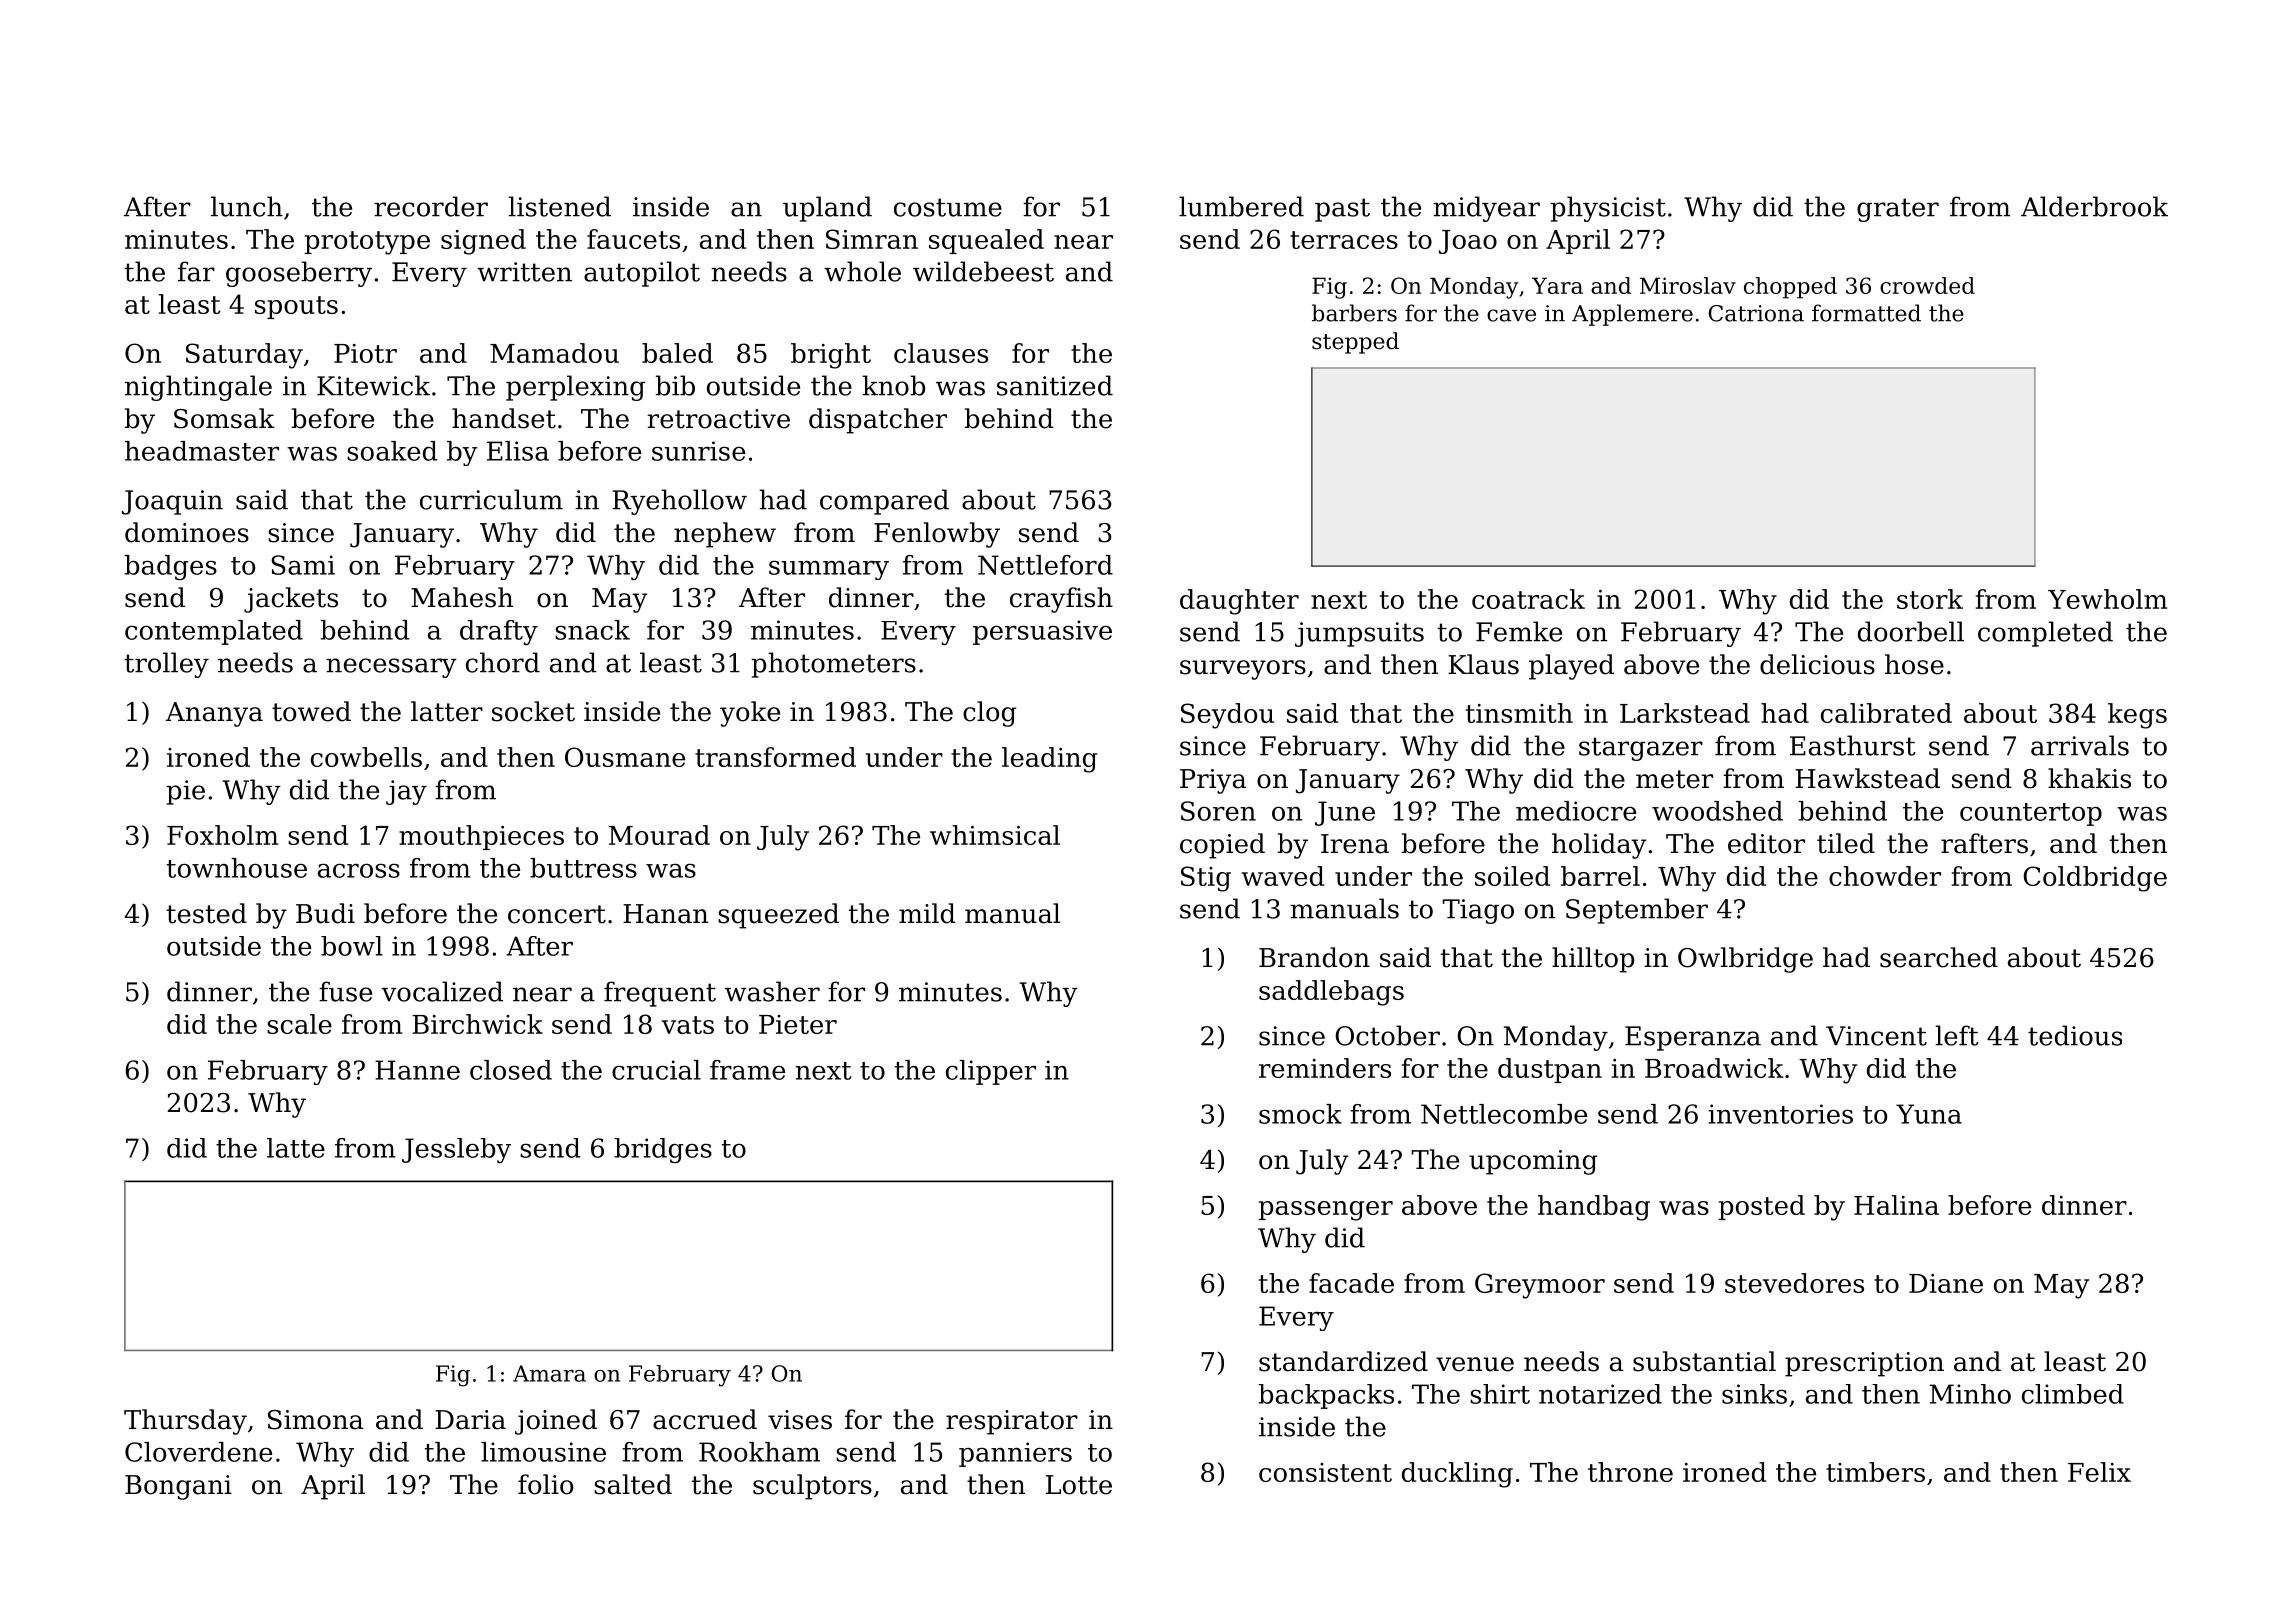 This screenshot has width=2292, height=1620. I want to click on timbers, so click(1875, 1472).
